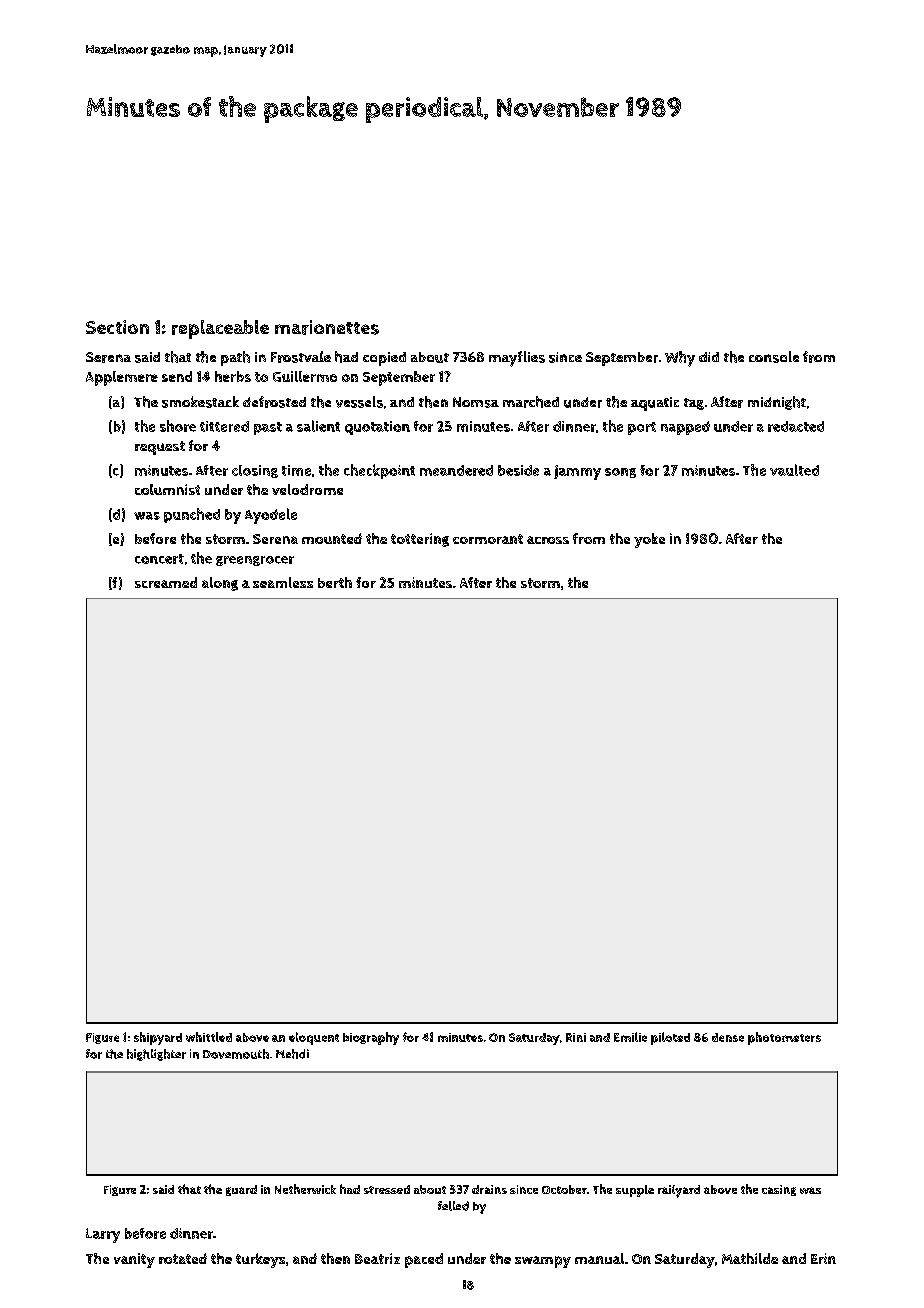 The width and height of the page is (924, 1308). Describe the element at coordinates (387, 1189) in the page. I see `stressed` at that location.
